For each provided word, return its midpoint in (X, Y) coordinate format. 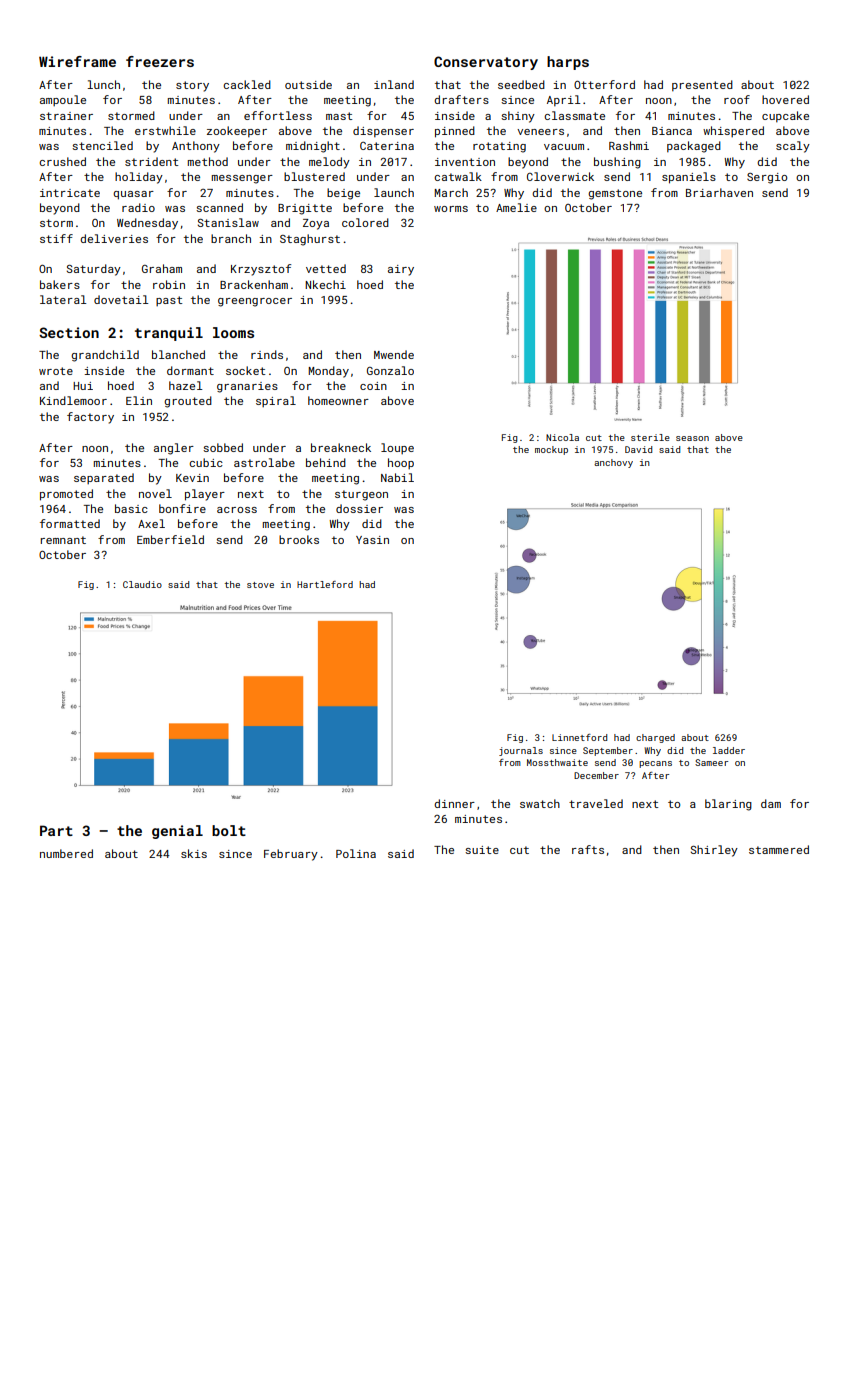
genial (177, 832)
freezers (160, 61)
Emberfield (170, 539)
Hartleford (325, 584)
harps (568, 63)
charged (655, 738)
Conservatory (486, 63)
